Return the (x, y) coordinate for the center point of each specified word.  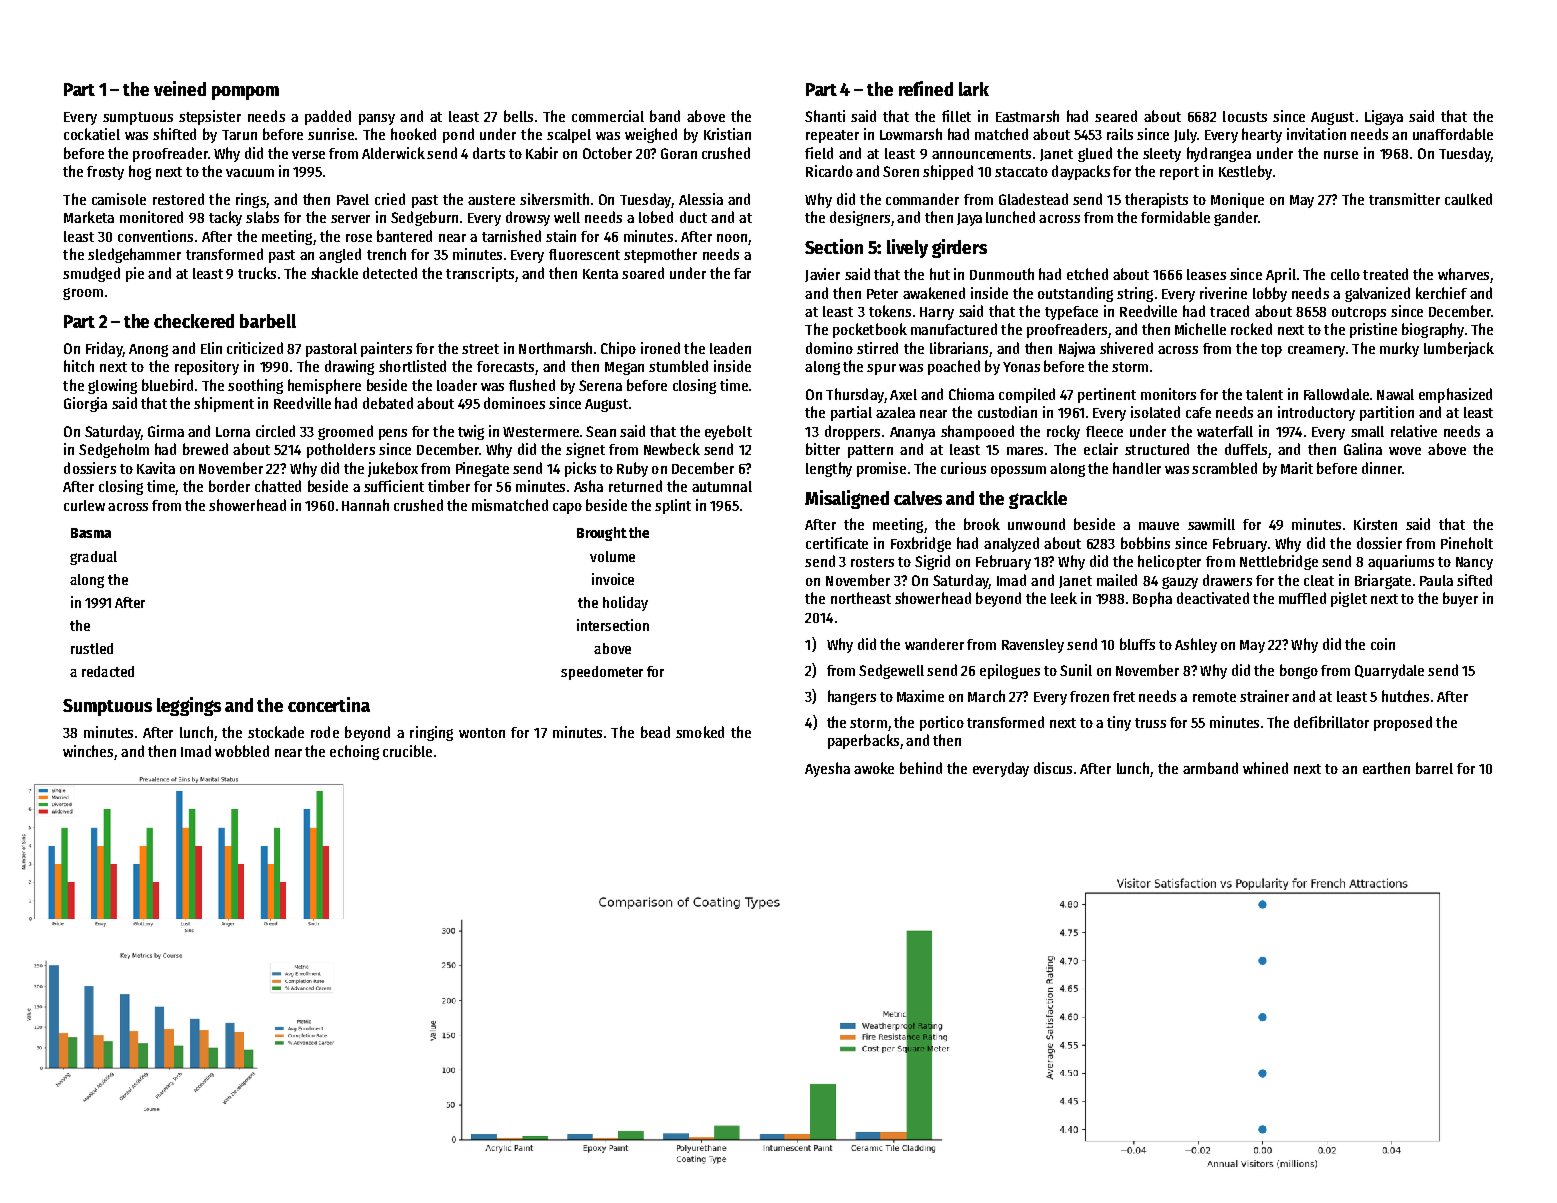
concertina (329, 704)
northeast (861, 598)
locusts (1245, 116)
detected (390, 273)
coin (1383, 644)
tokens (890, 311)
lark (974, 89)
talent (1264, 394)
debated (388, 403)
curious (963, 468)
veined (180, 88)
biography (1433, 330)
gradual (93, 558)
